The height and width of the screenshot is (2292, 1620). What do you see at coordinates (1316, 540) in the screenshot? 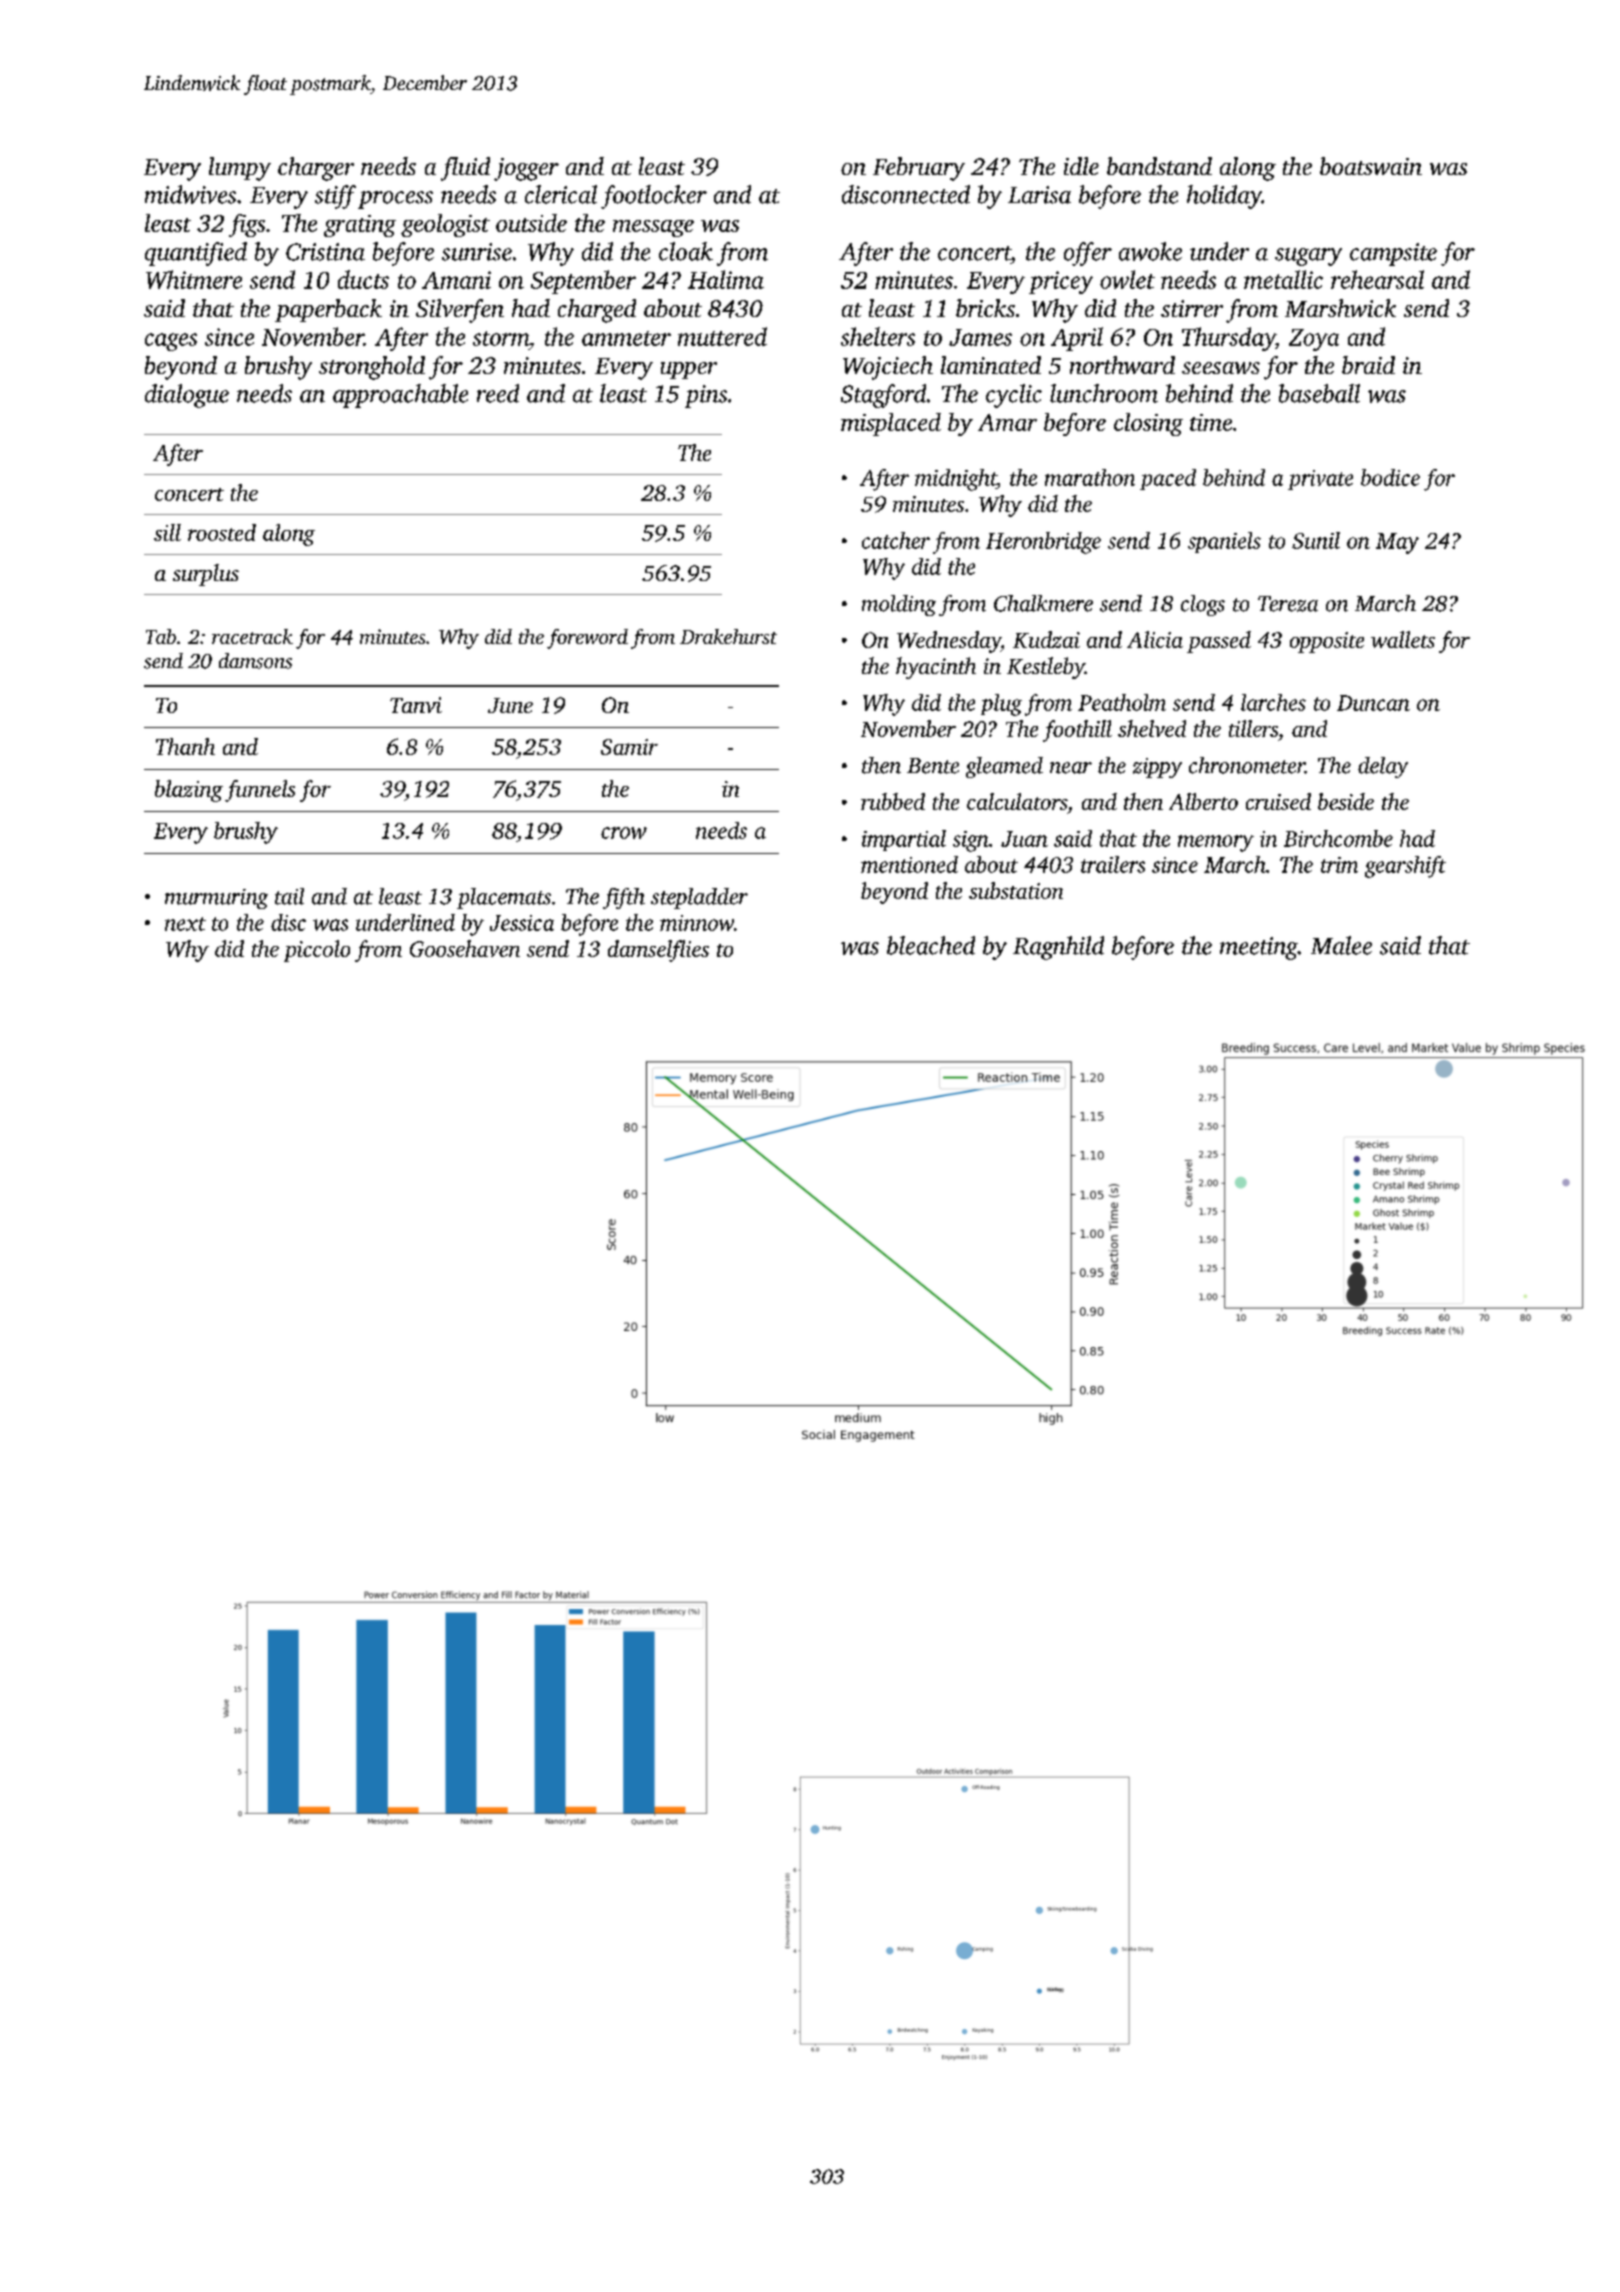
I see `Sunil` at bounding box center [1316, 540].
